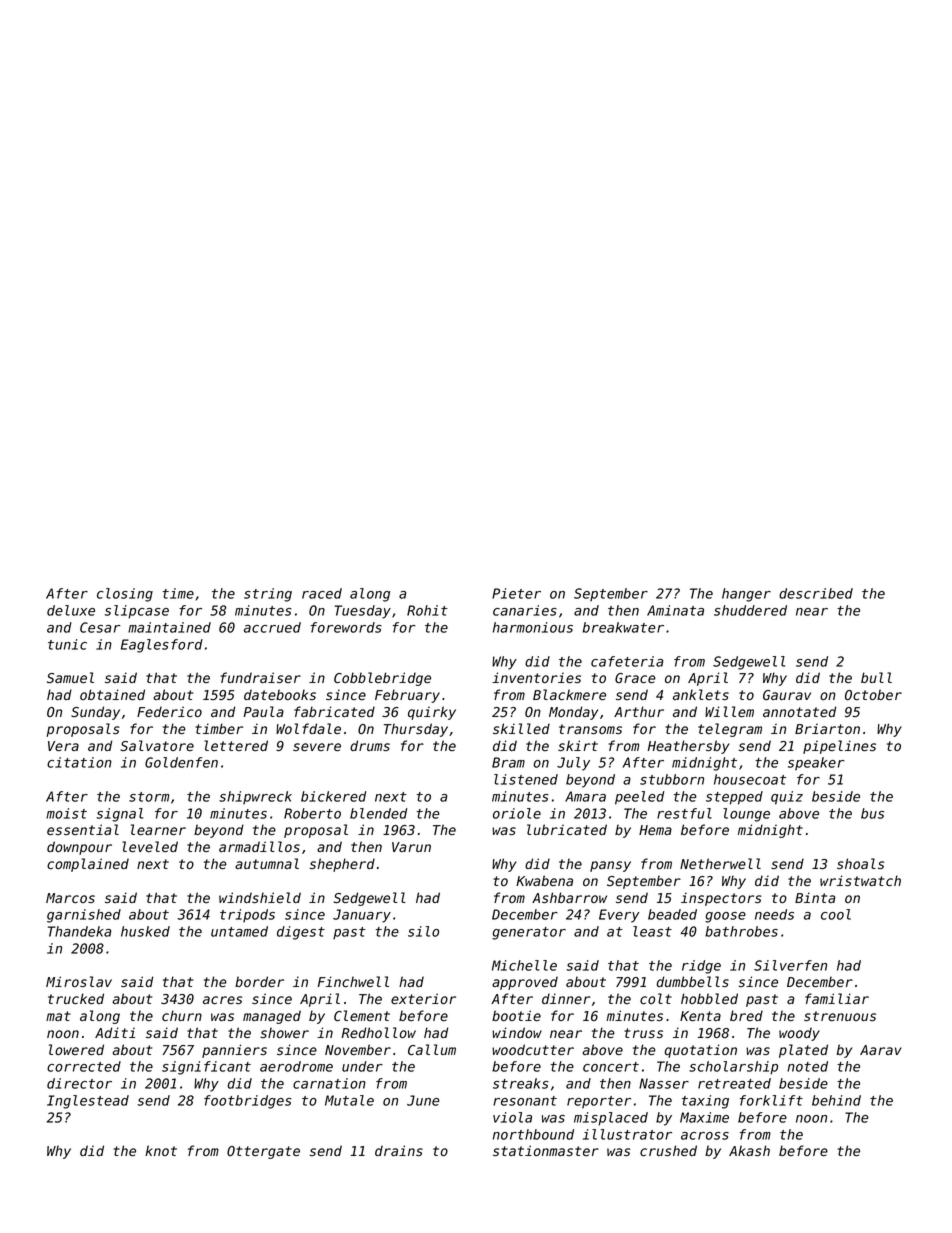 The width and height of the document is (952, 1233). Describe the element at coordinates (516, 593) in the document. I see `Pieter` at that location.
